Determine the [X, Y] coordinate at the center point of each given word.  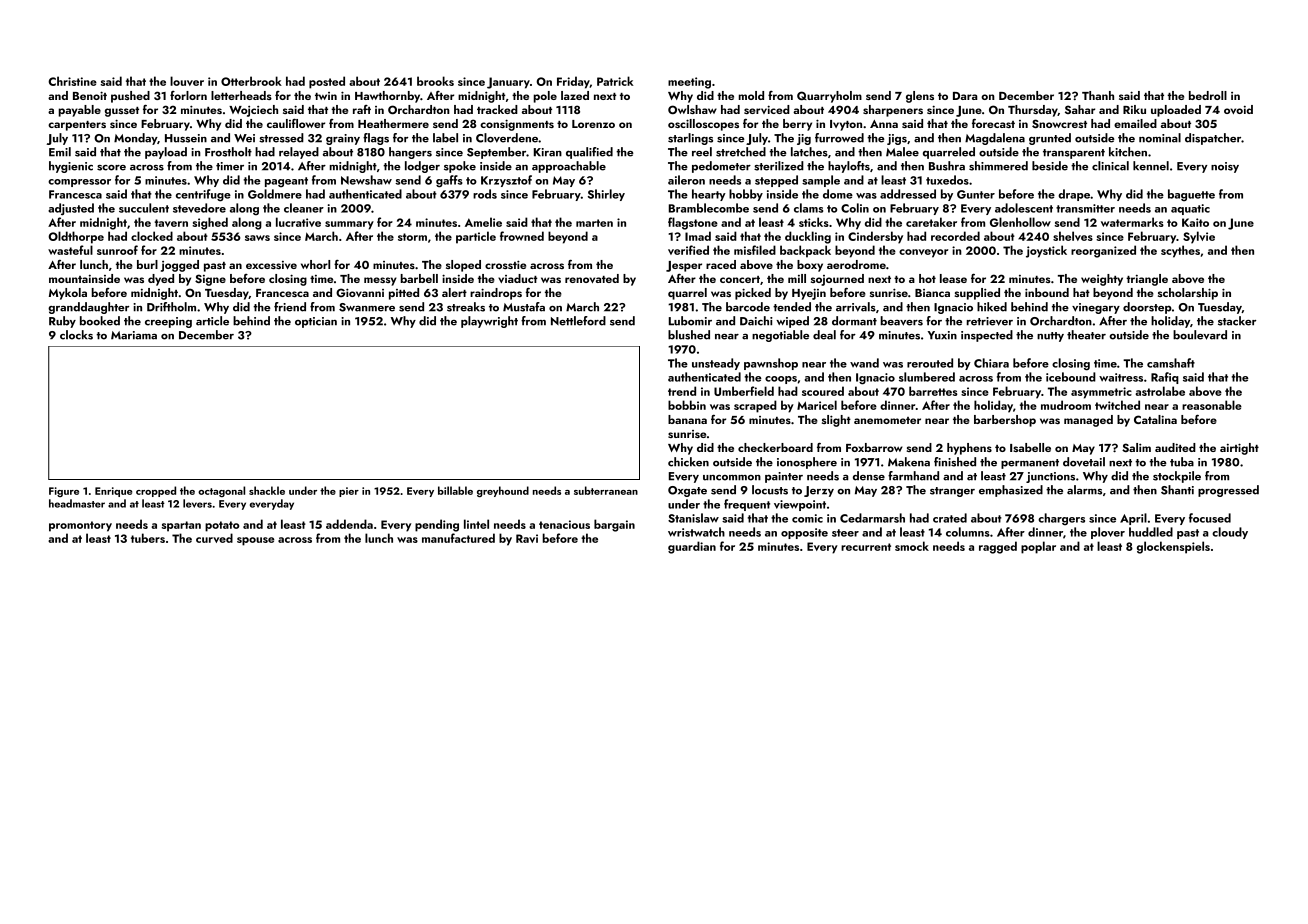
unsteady [716, 364]
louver [187, 81]
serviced [767, 109]
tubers [148, 538]
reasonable [1212, 405]
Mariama [134, 335]
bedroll [1208, 95]
